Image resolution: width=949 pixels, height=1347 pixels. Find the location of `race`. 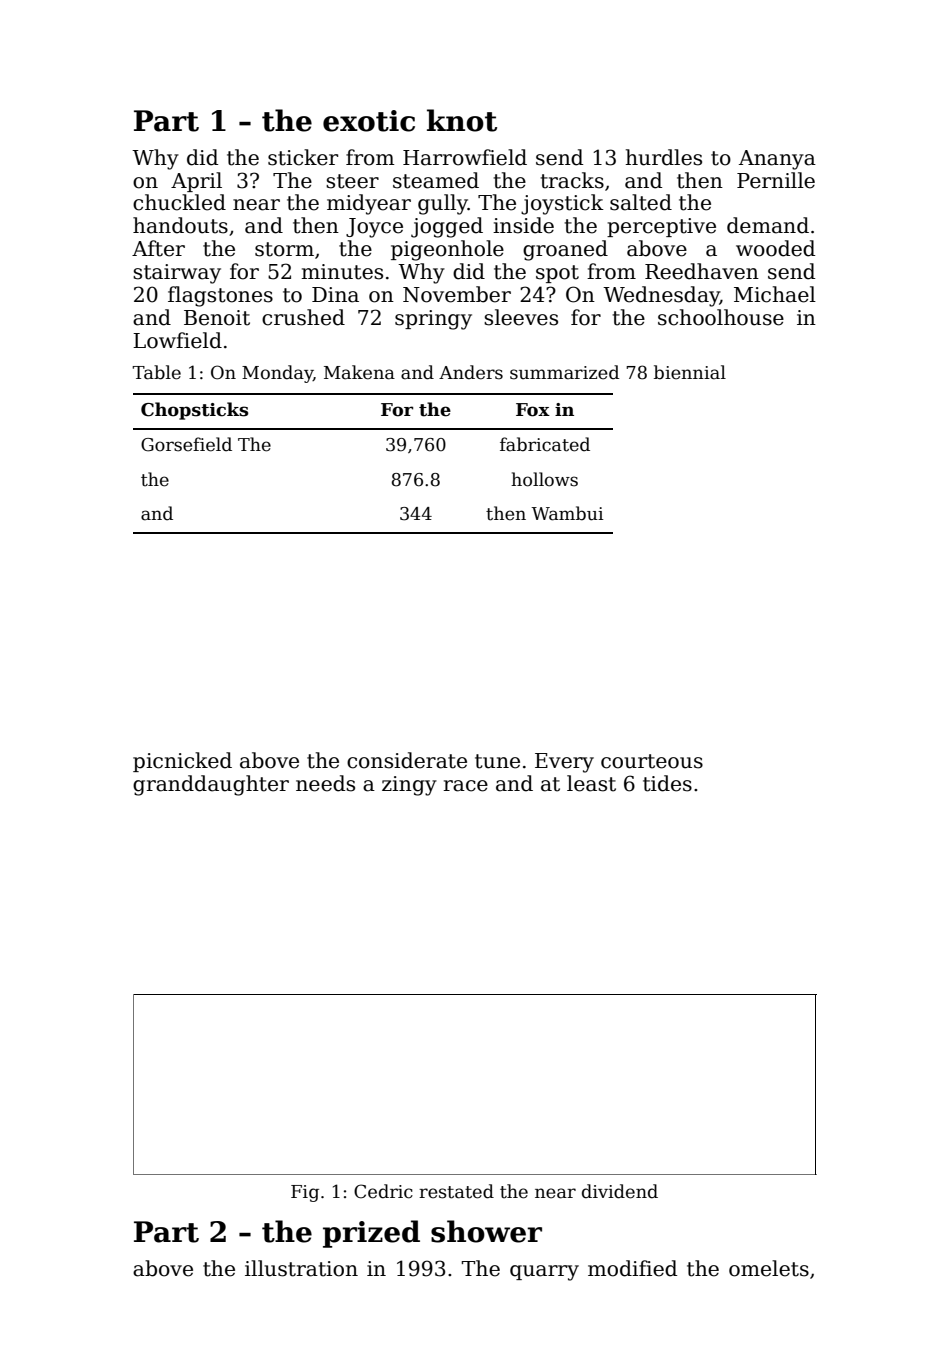

race is located at coordinates (466, 786).
